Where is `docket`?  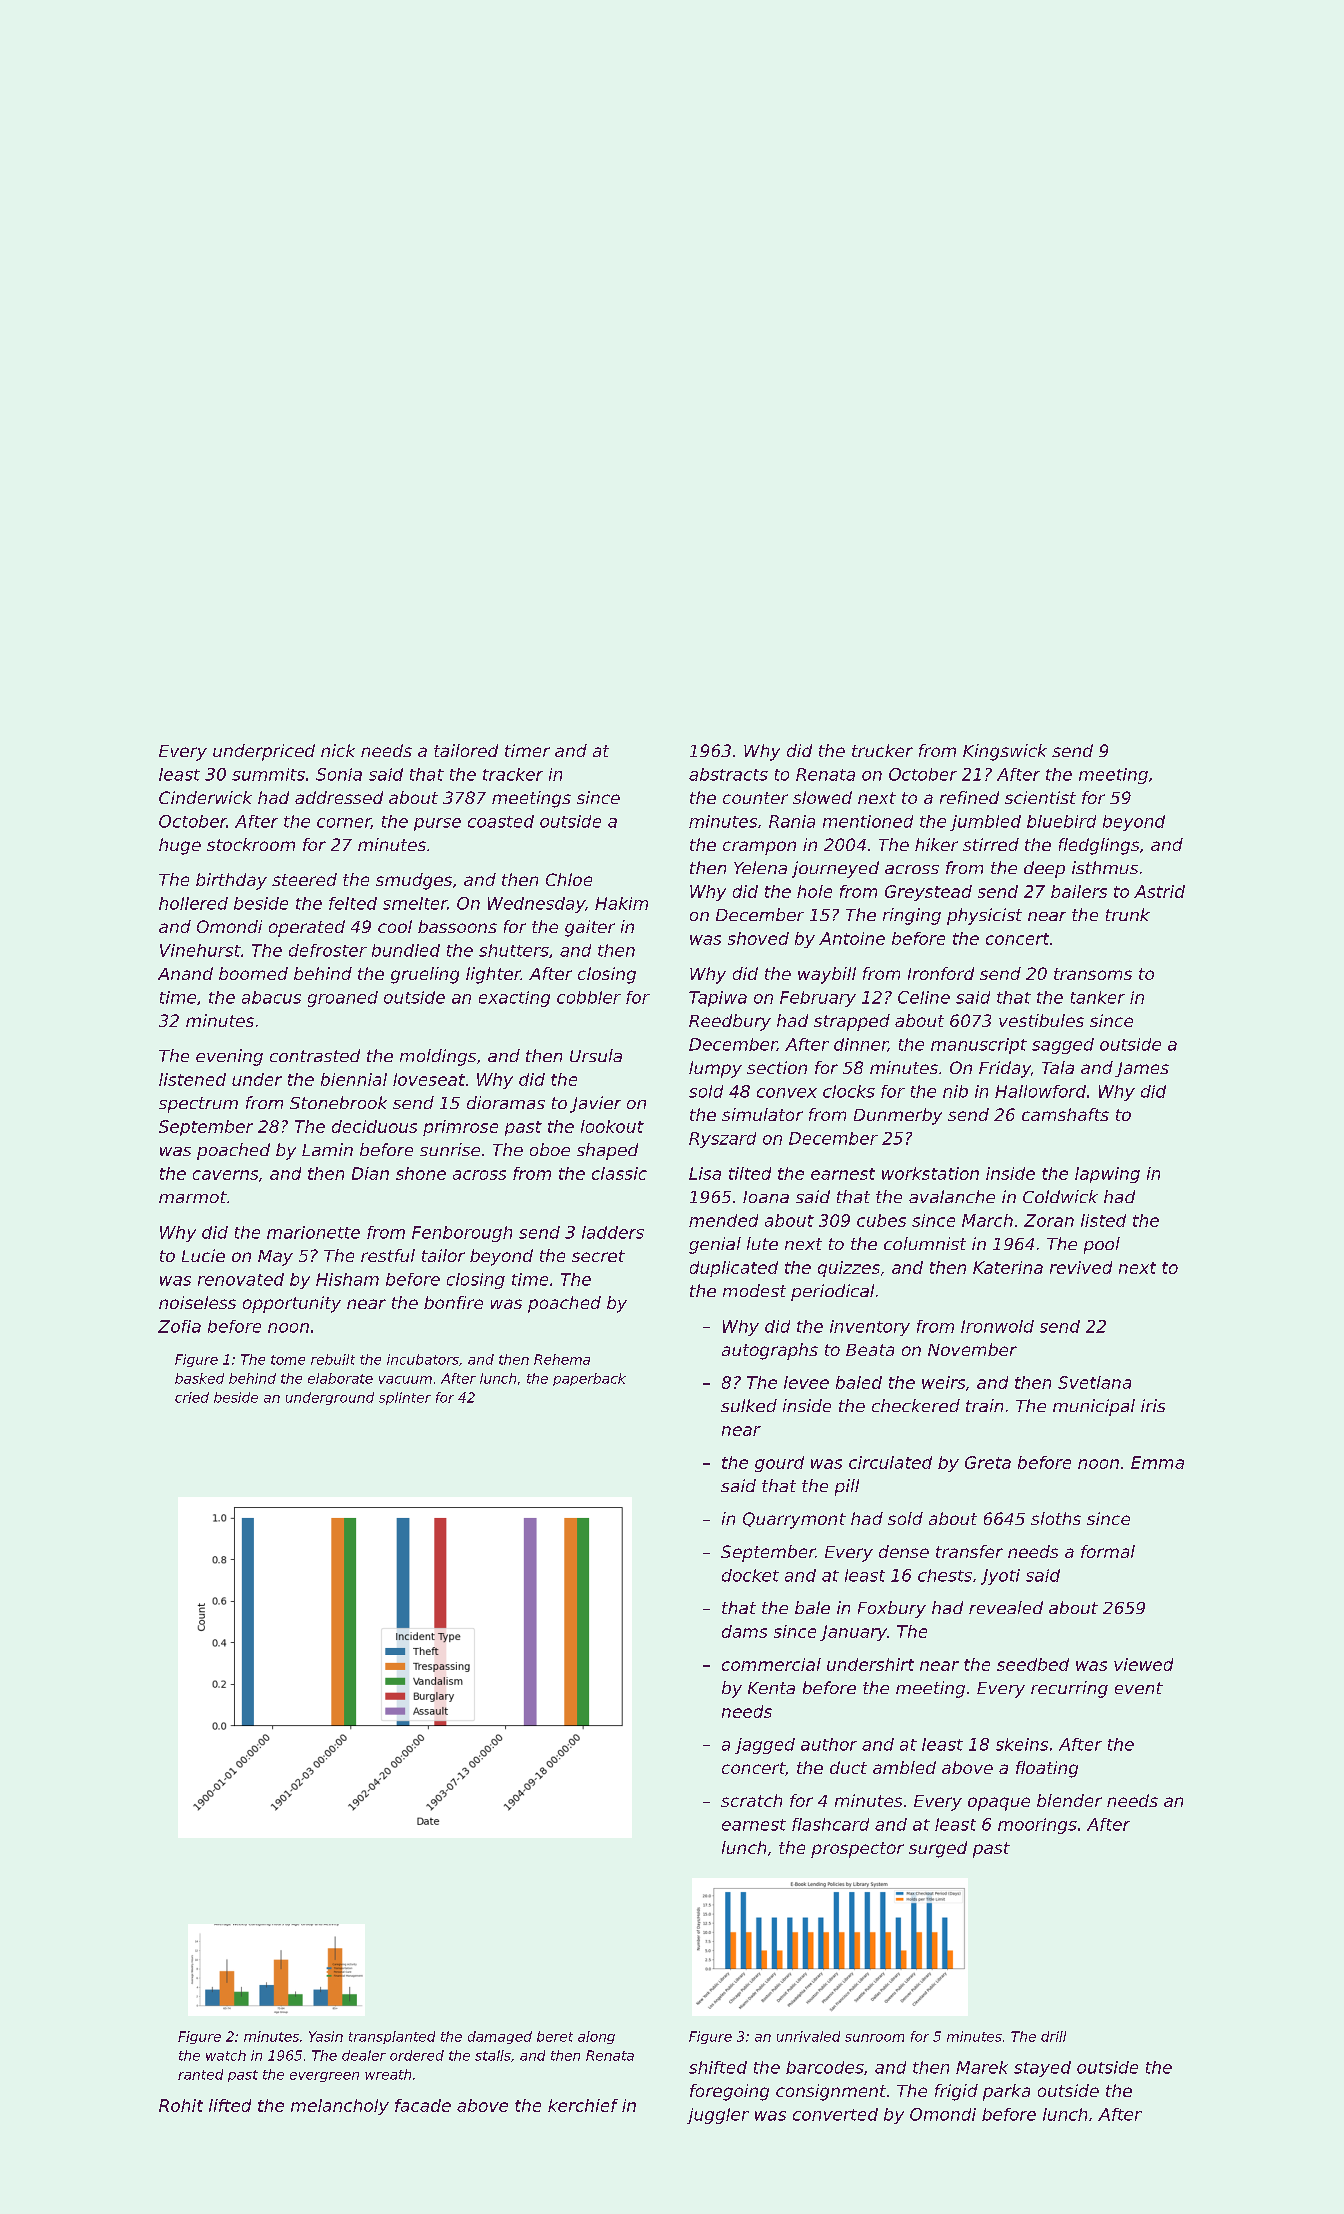
docket is located at coordinates (750, 1575).
